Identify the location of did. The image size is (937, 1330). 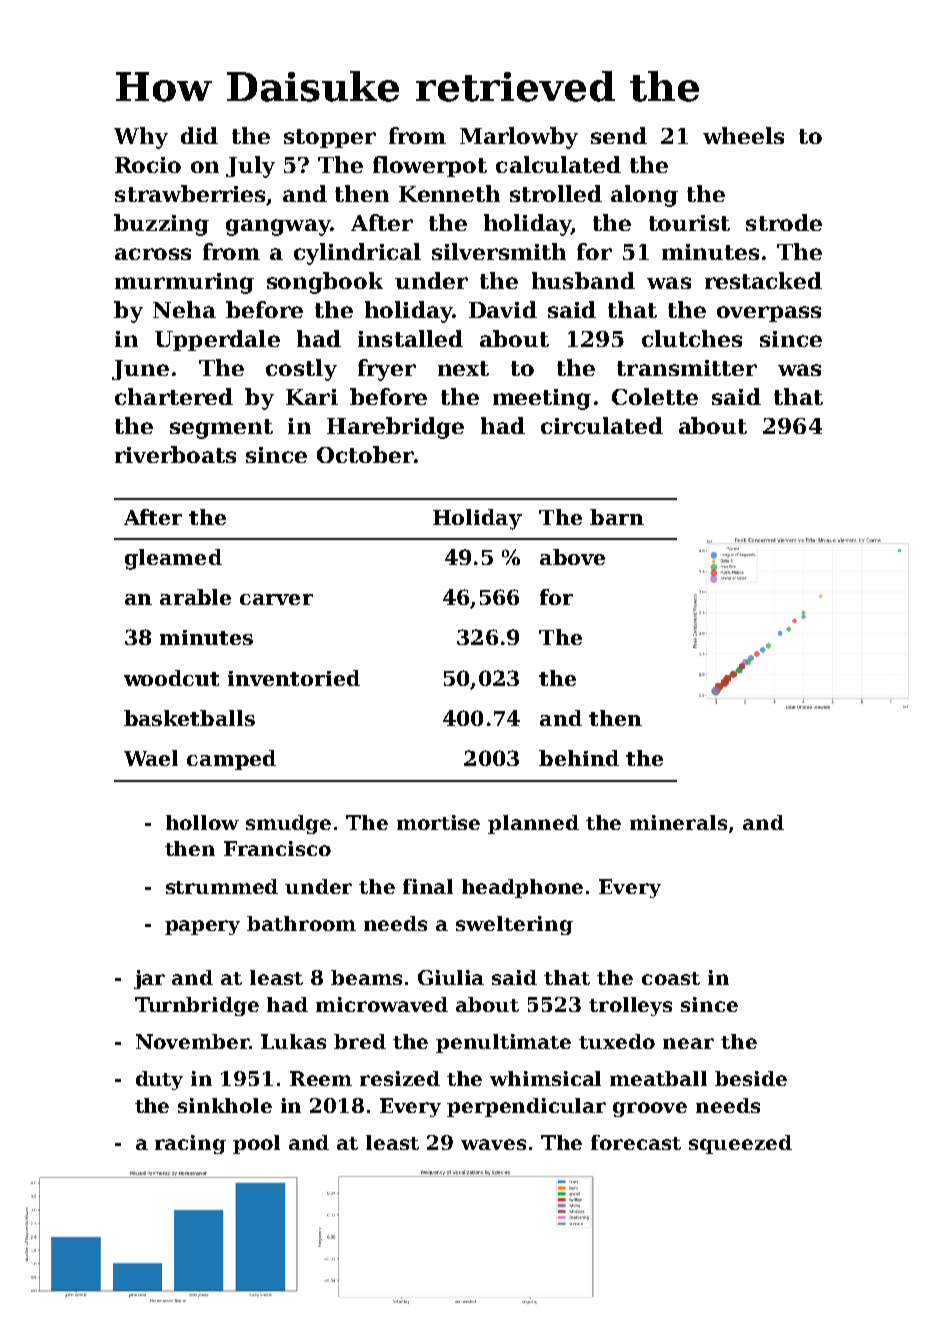
(199, 135).
